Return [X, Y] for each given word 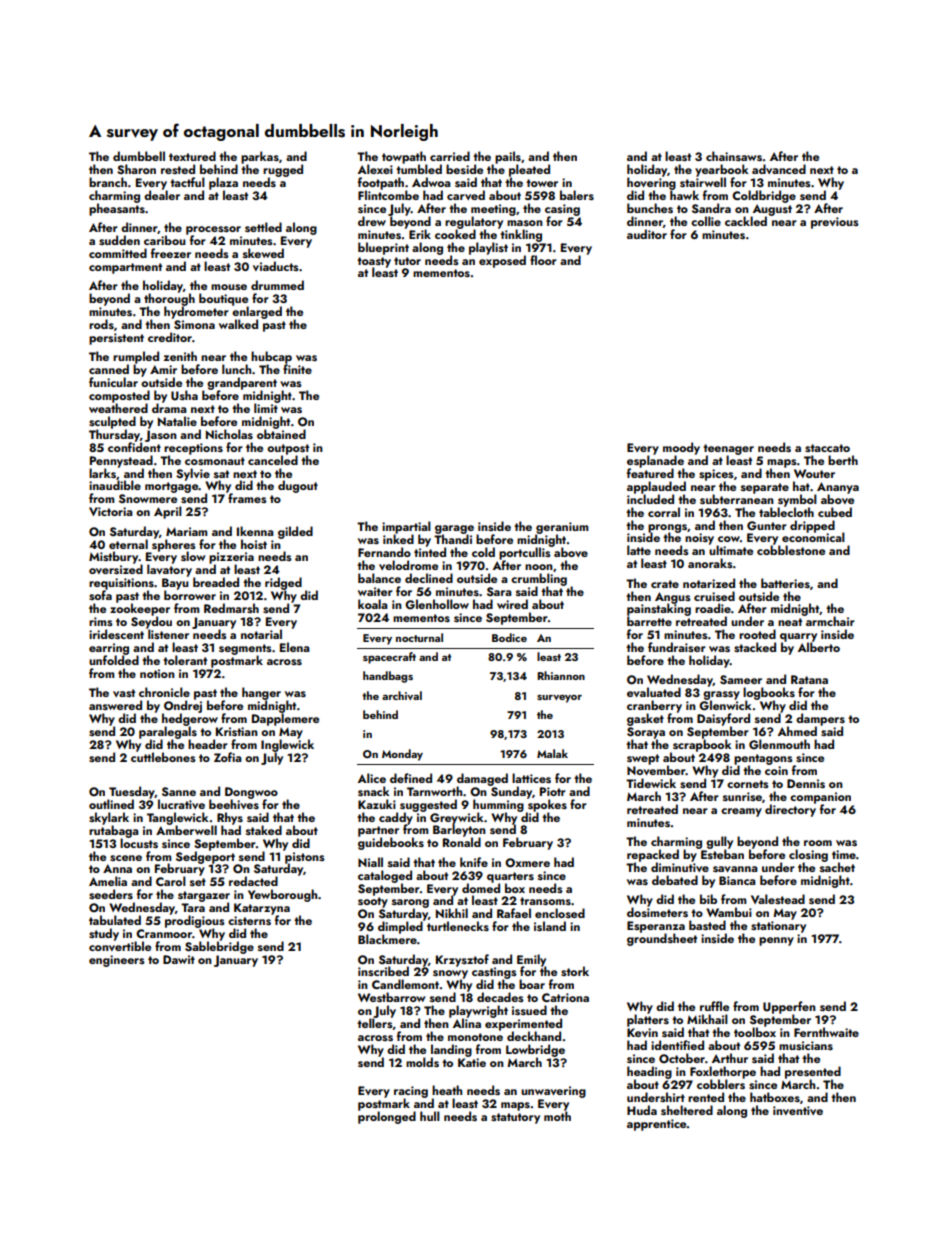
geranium [562, 528]
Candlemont [405, 984]
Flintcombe [388, 195]
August [772, 210]
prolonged [387, 1117]
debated [675, 880]
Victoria [111, 511]
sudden [119, 240]
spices [716, 475]
